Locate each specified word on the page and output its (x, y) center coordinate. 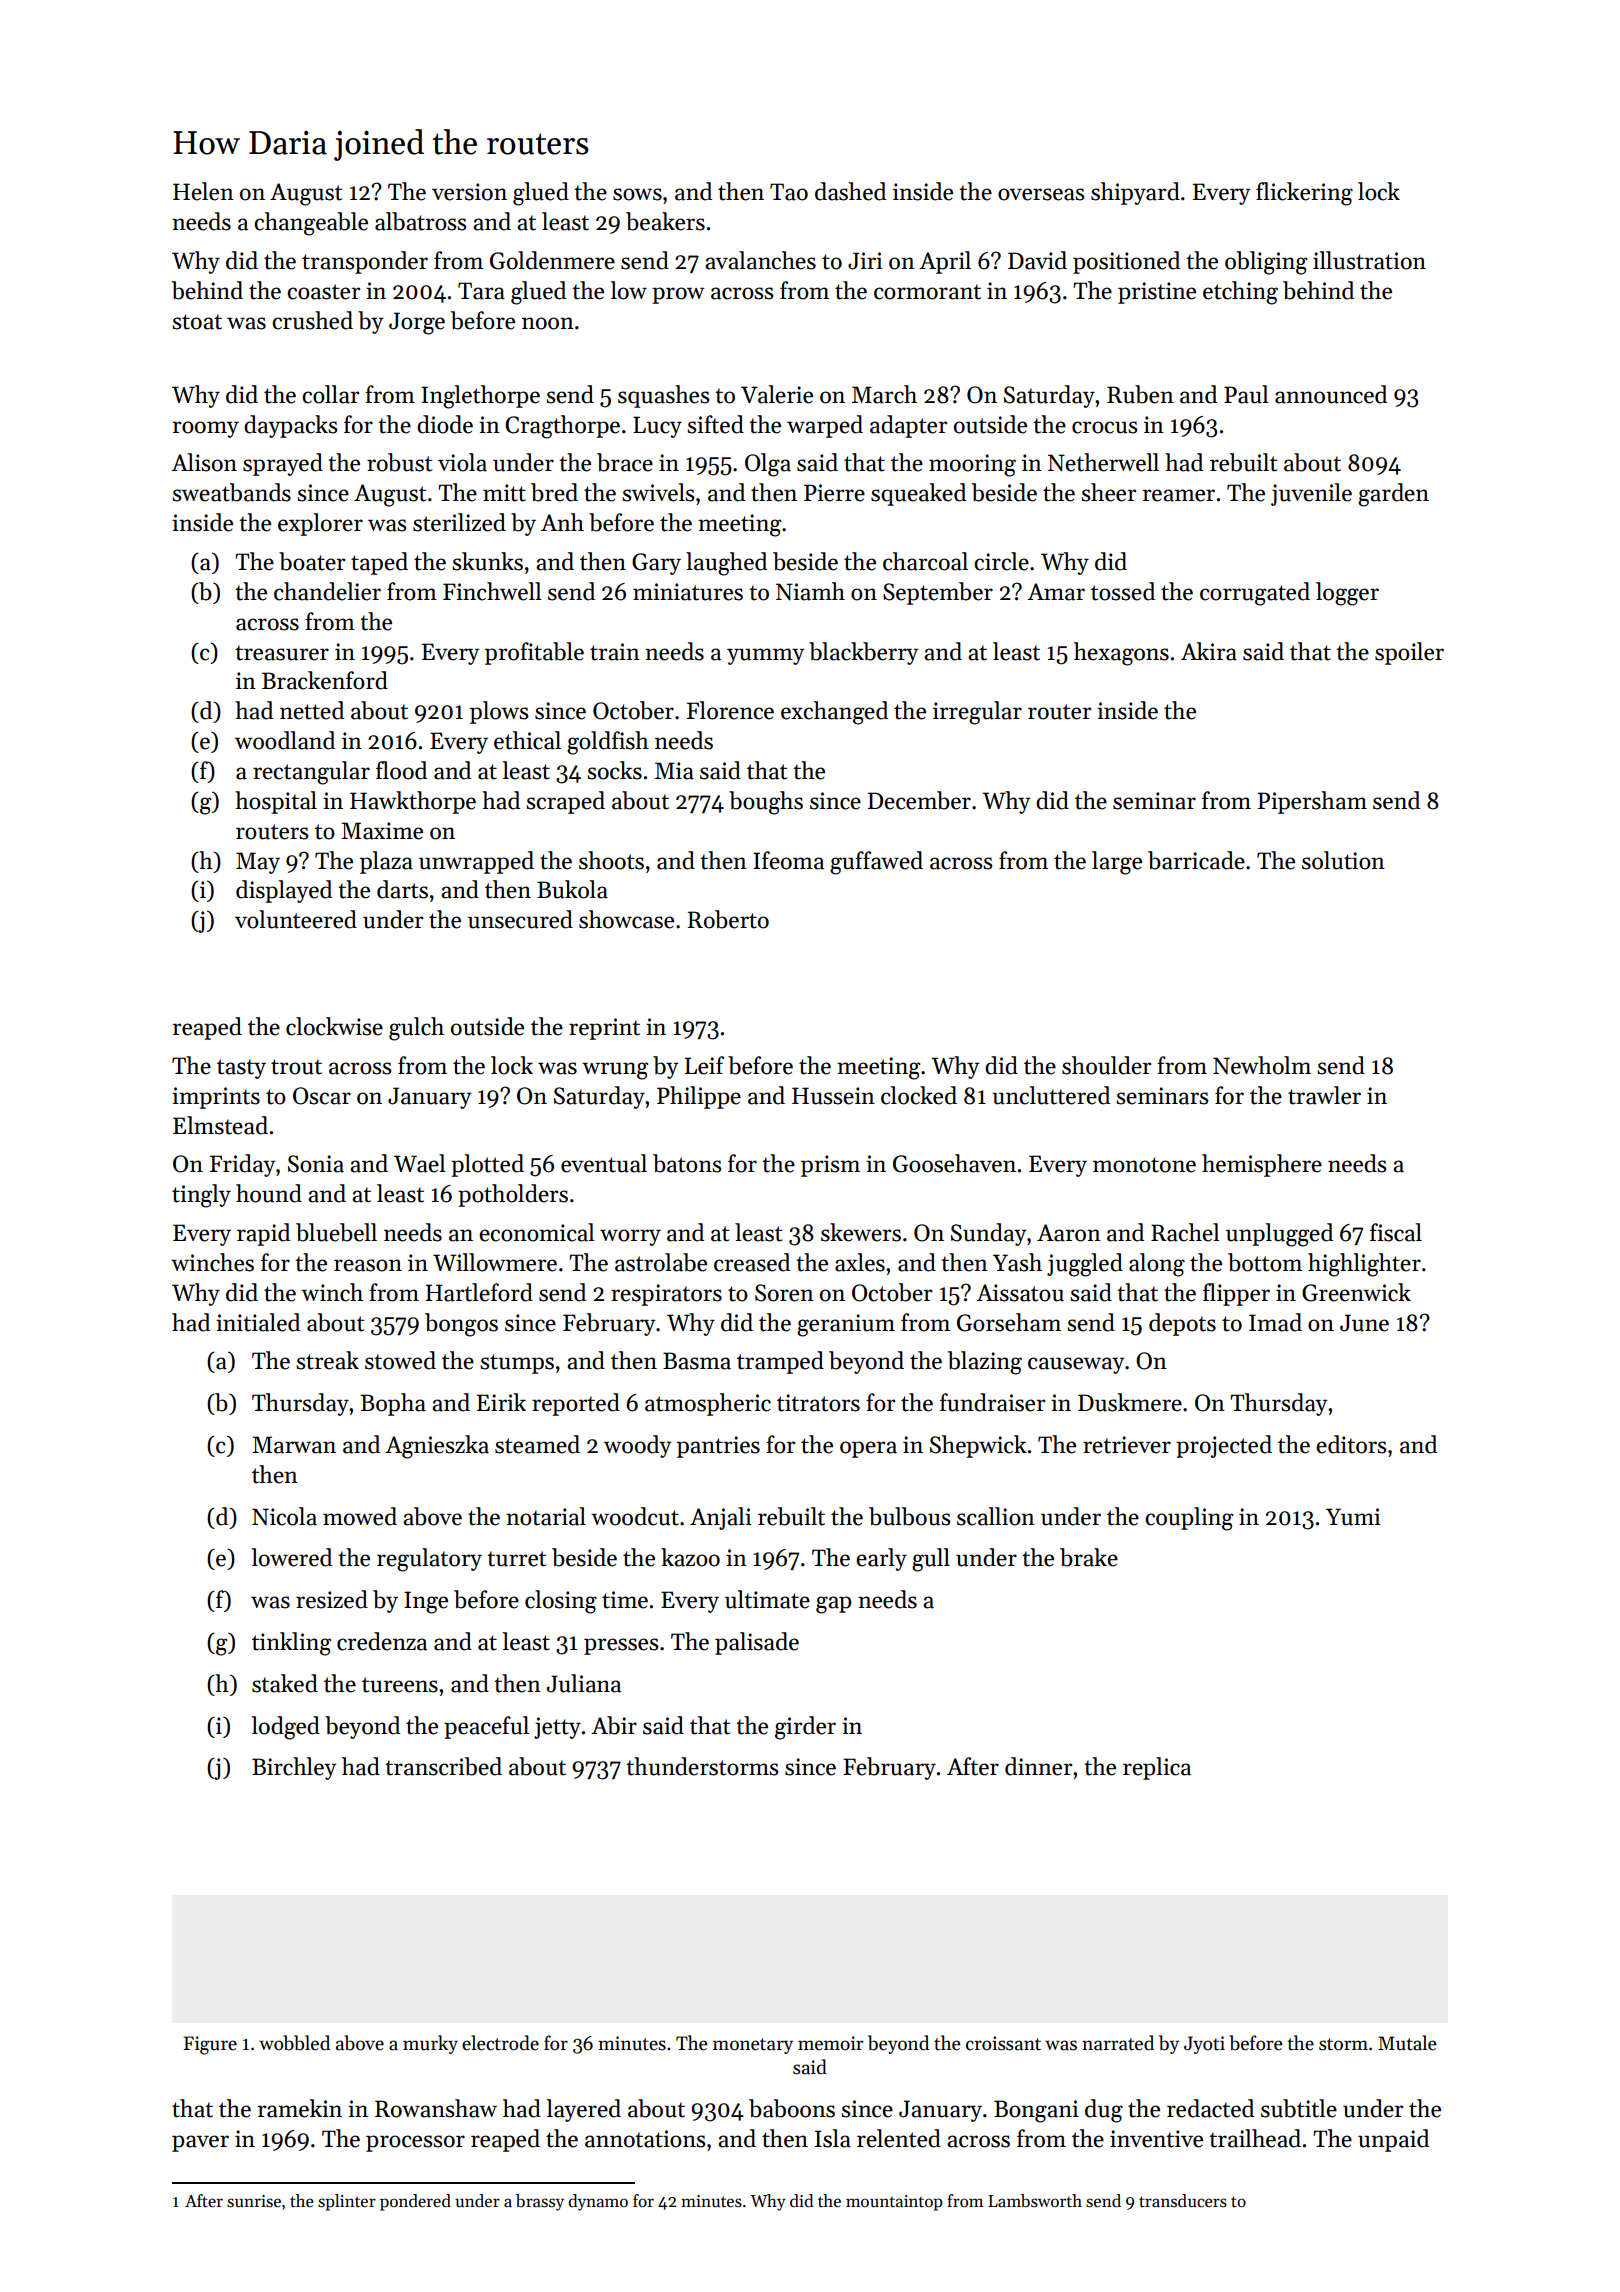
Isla (833, 2138)
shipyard (1135, 193)
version (469, 192)
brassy (540, 2202)
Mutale (1407, 2043)
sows (637, 194)
